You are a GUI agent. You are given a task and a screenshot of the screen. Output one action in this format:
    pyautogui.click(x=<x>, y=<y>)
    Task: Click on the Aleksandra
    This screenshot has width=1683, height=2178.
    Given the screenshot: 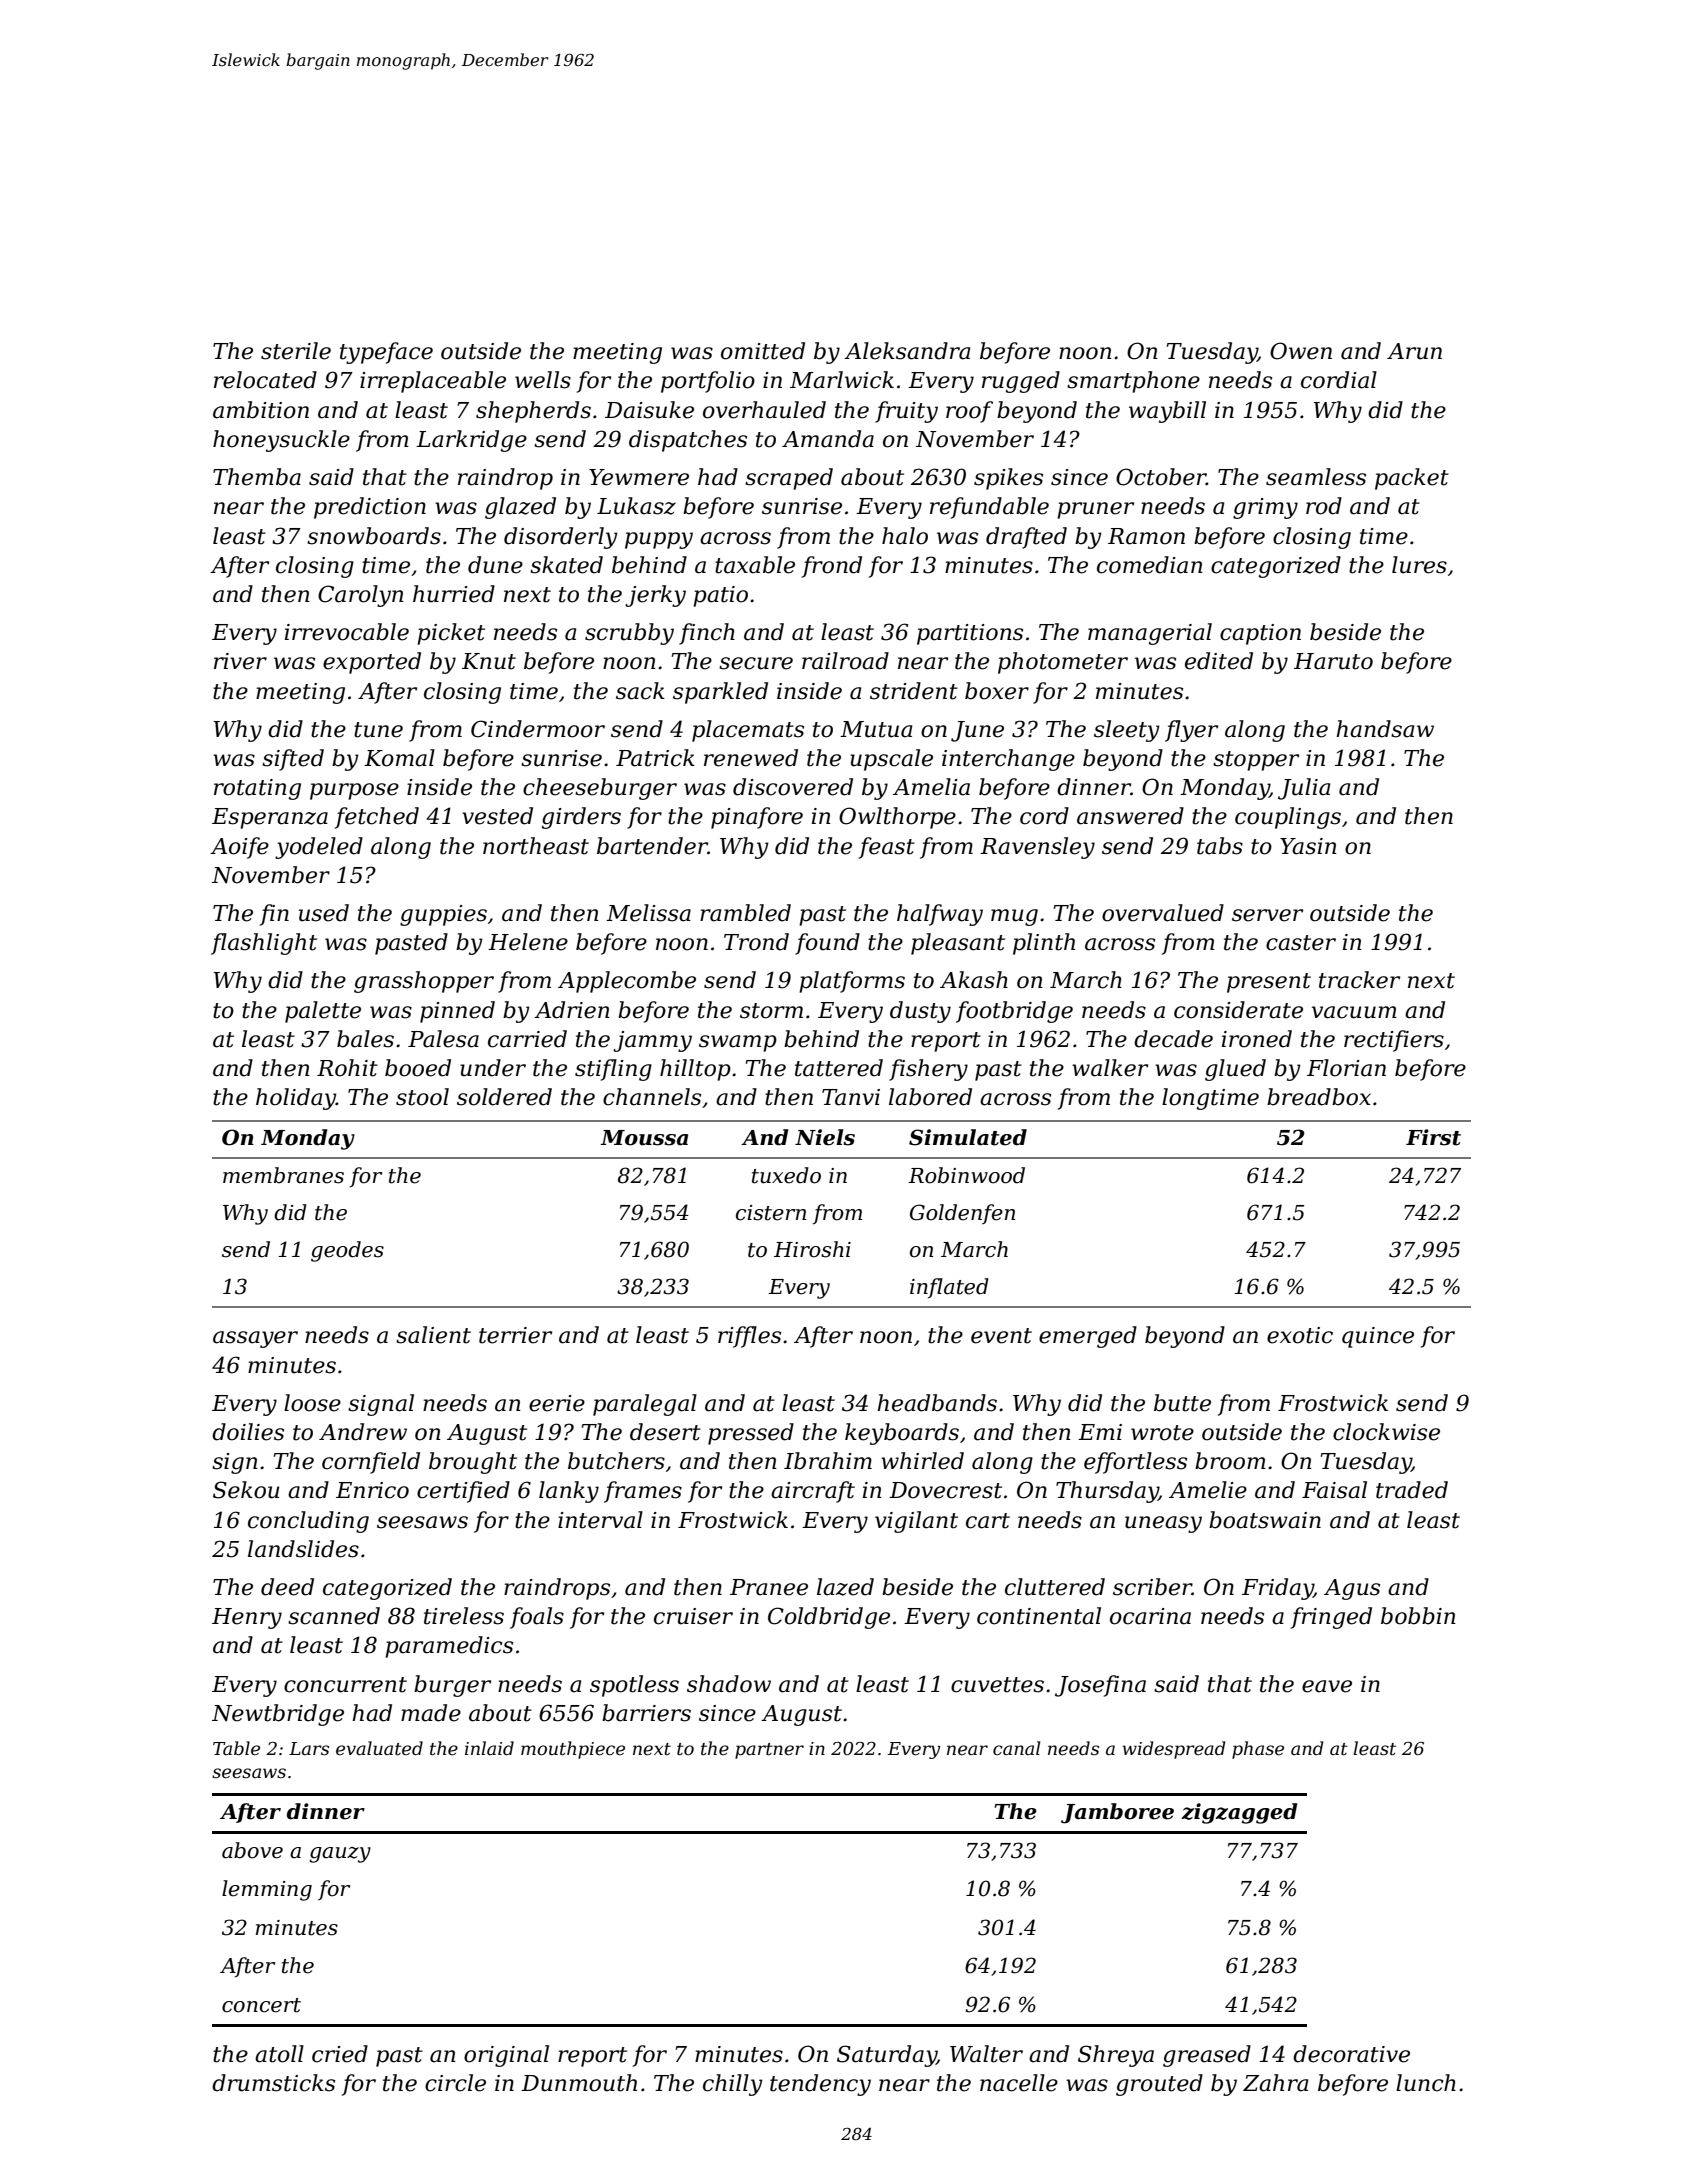 What is the action you would take?
    pyautogui.click(x=907, y=351)
